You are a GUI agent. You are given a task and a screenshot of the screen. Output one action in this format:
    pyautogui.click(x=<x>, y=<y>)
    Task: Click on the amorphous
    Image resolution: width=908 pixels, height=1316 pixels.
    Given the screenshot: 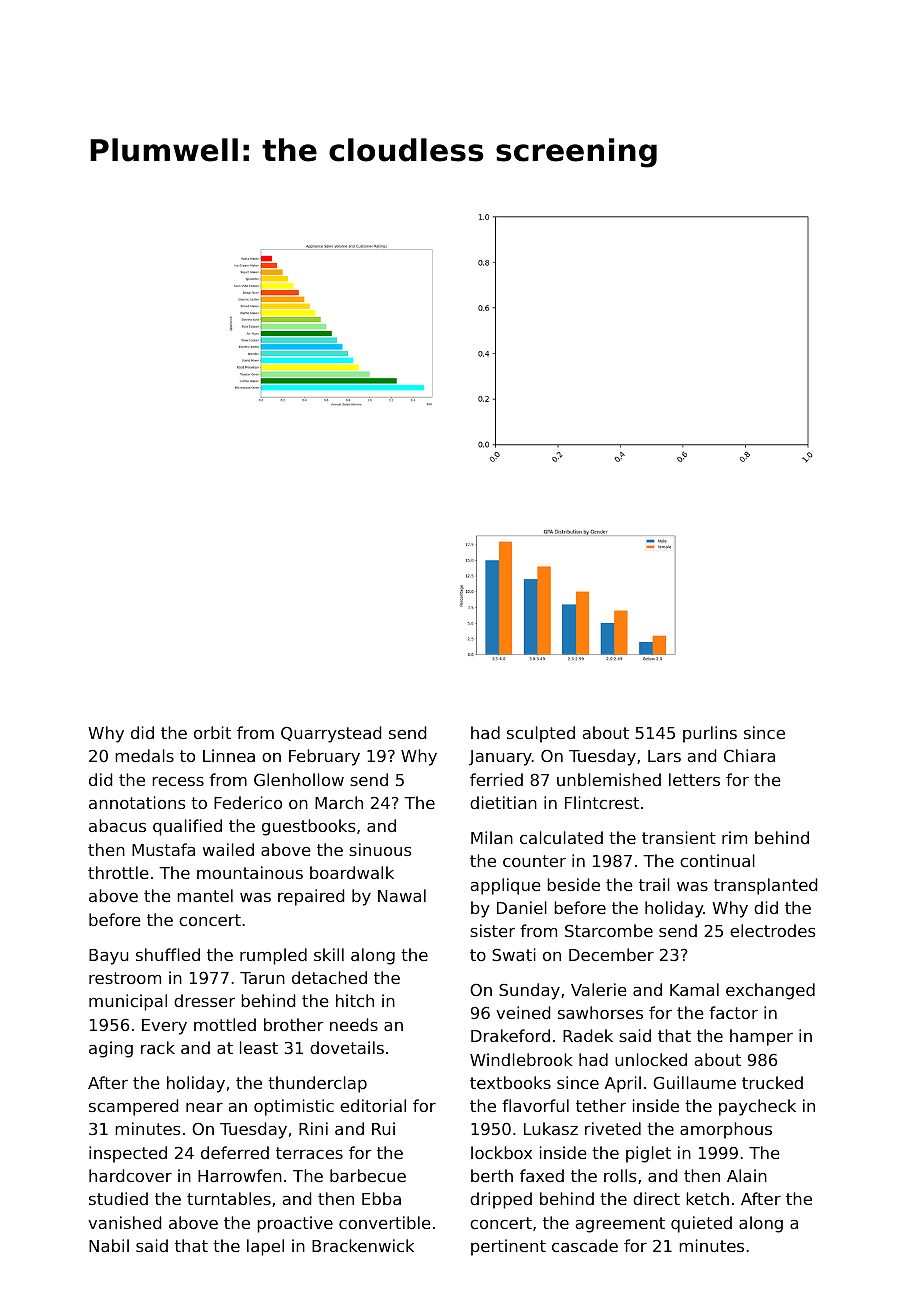 What is the action you would take?
    pyautogui.click(x=726, y=1130)
